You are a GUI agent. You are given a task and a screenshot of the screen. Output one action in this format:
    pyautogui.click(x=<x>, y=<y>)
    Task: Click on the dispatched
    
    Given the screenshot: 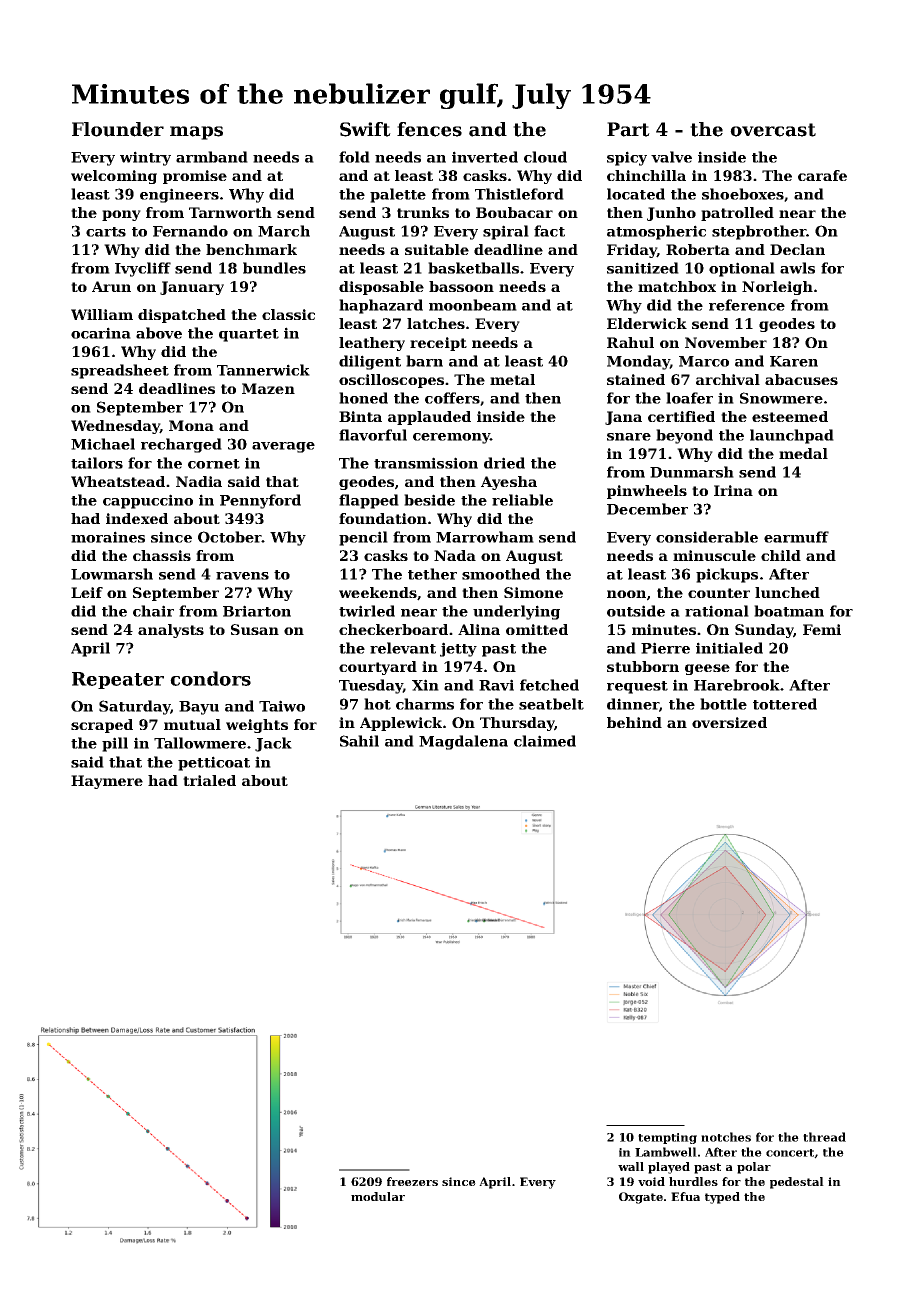 What is the action you would take?
    pyautogui.click(x=182, y=316)
